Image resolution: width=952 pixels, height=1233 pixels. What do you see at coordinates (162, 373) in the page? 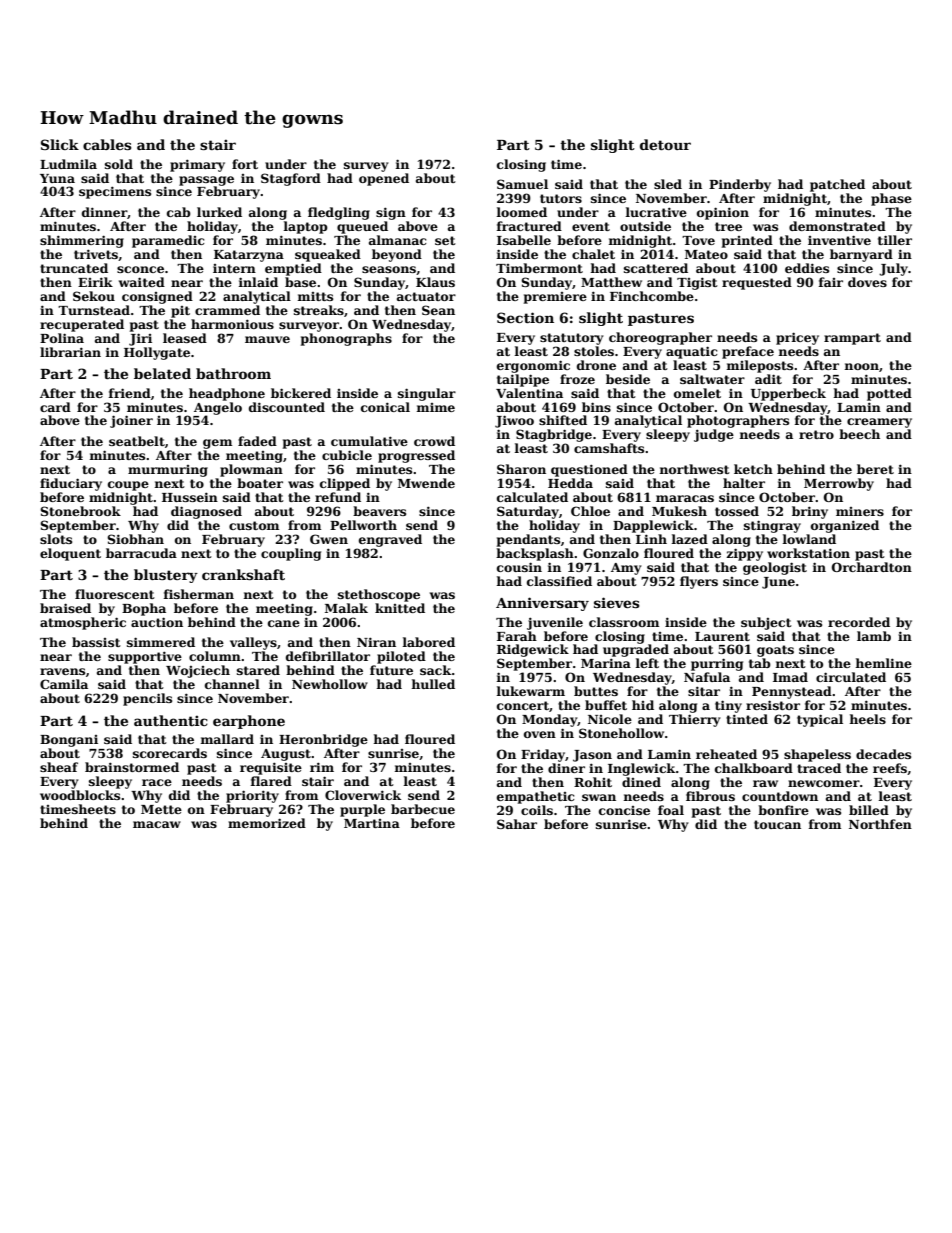
I see `belated` at bounding box center [162, 373].
